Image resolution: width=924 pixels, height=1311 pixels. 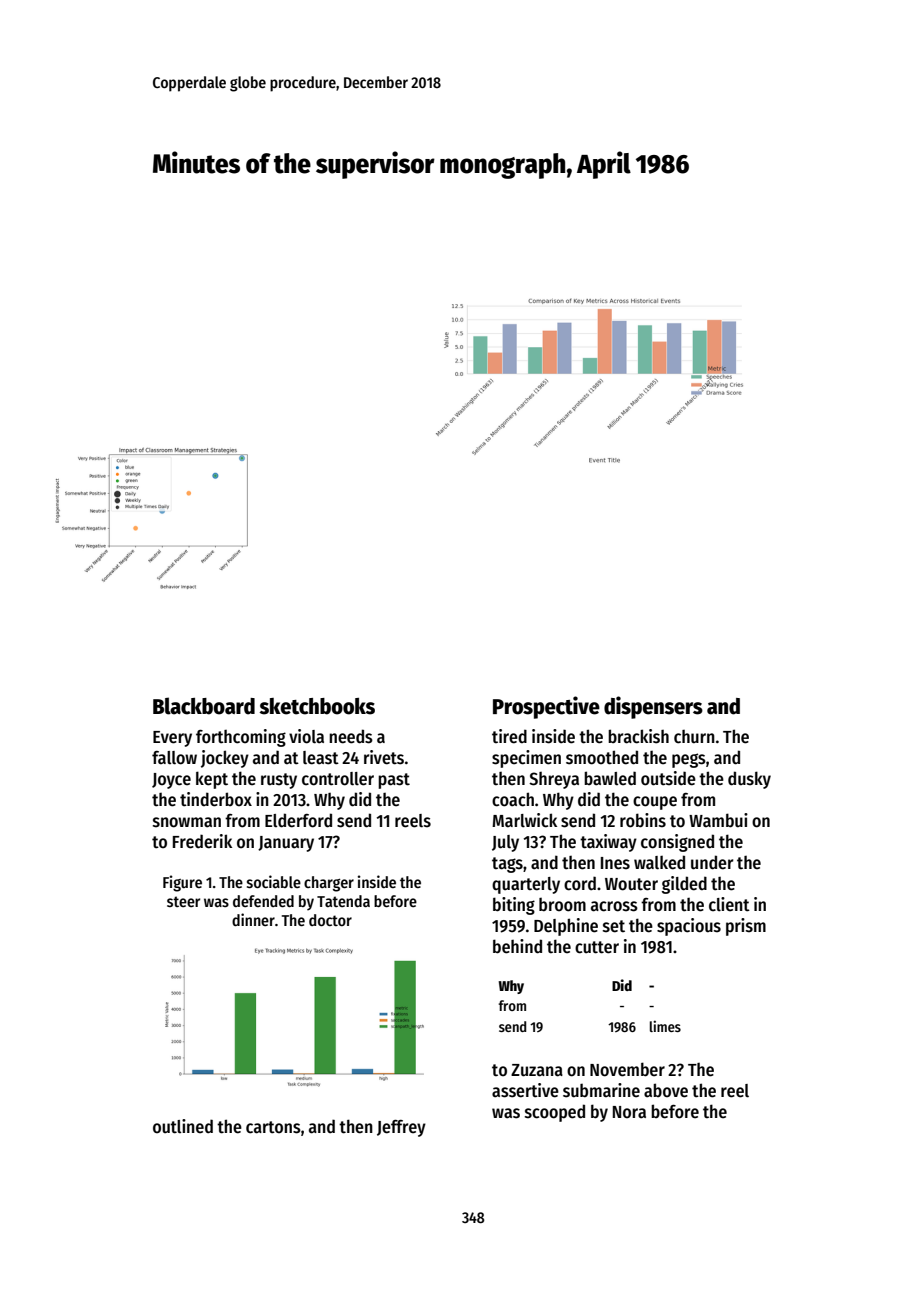 I want to click on snowman, so click(x=187, y=822).
